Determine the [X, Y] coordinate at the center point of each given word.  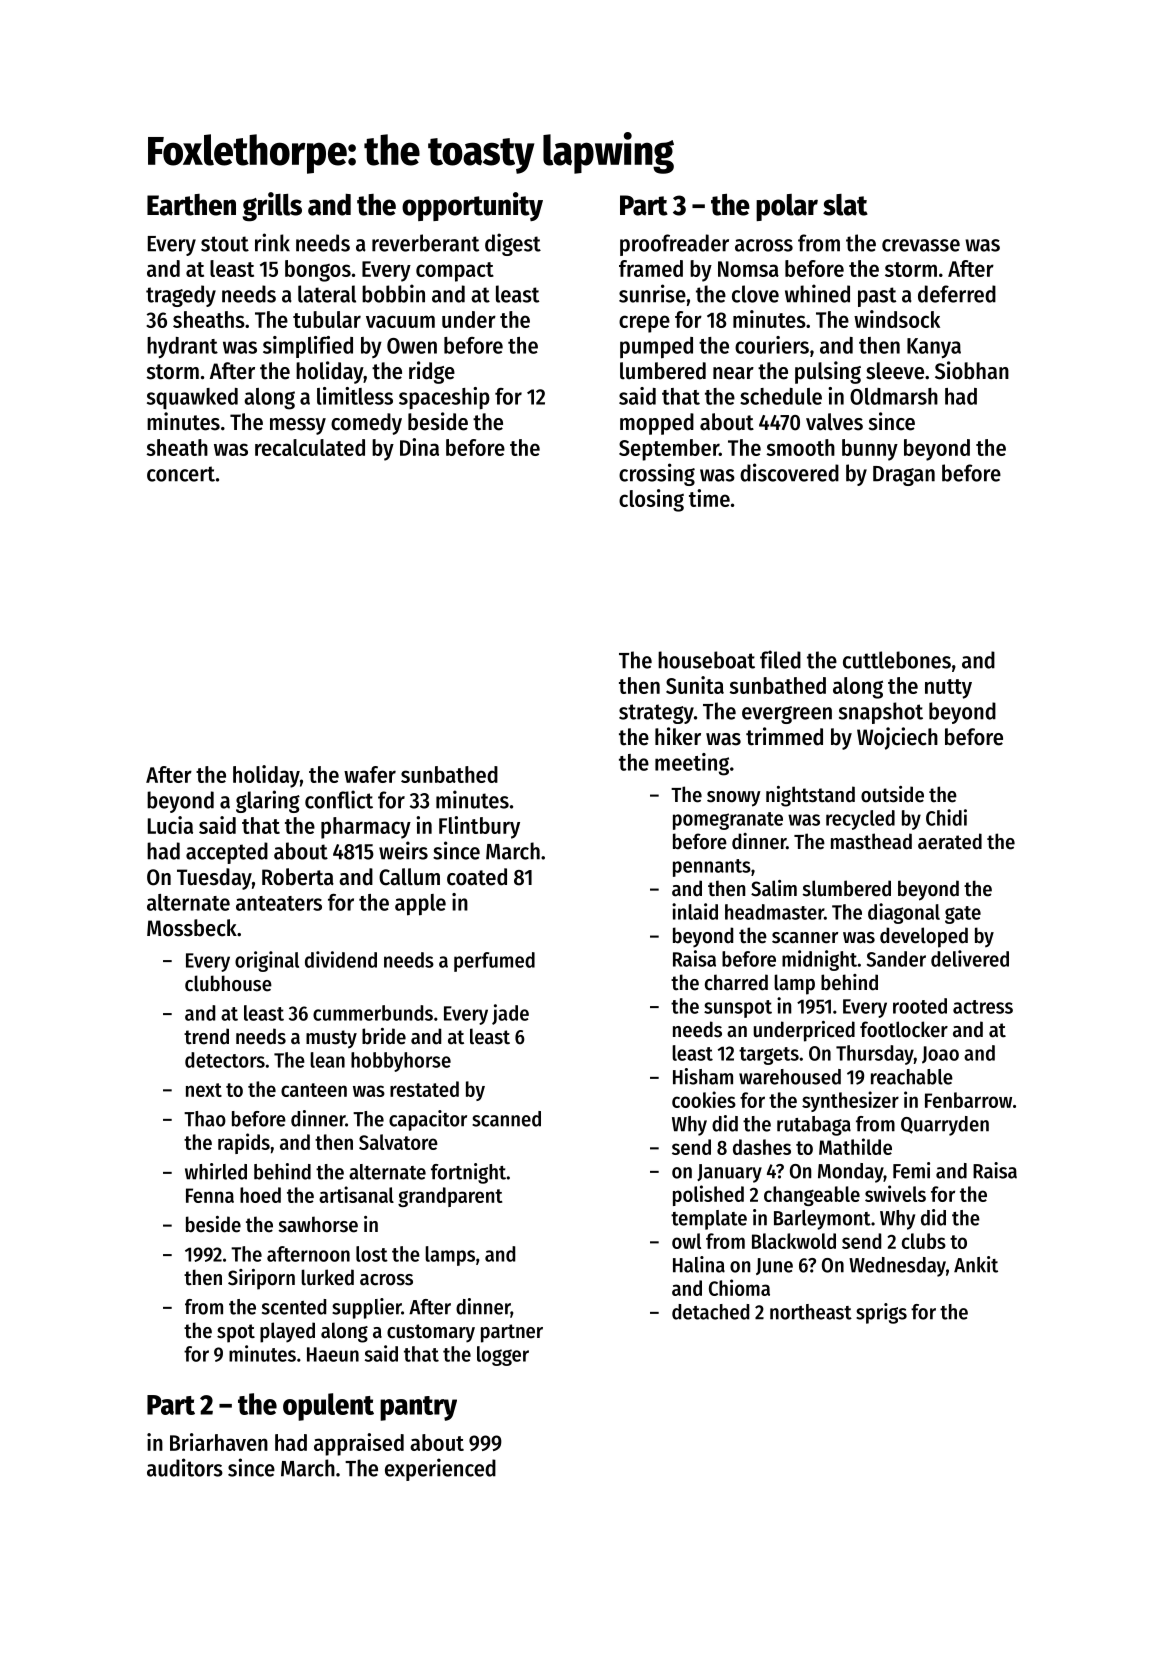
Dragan [904, 476]
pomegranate [728, 821]
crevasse [921, 245]
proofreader [674, 245]
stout [225, 244]
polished [708, 1195]
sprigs [881, 1313]
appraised [359, 1444]
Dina [419, 447]
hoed [260, 1195]
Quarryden [945, 1126]
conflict [339, 799]
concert [181, 474]
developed [924, 937]
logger [503, 1356]
